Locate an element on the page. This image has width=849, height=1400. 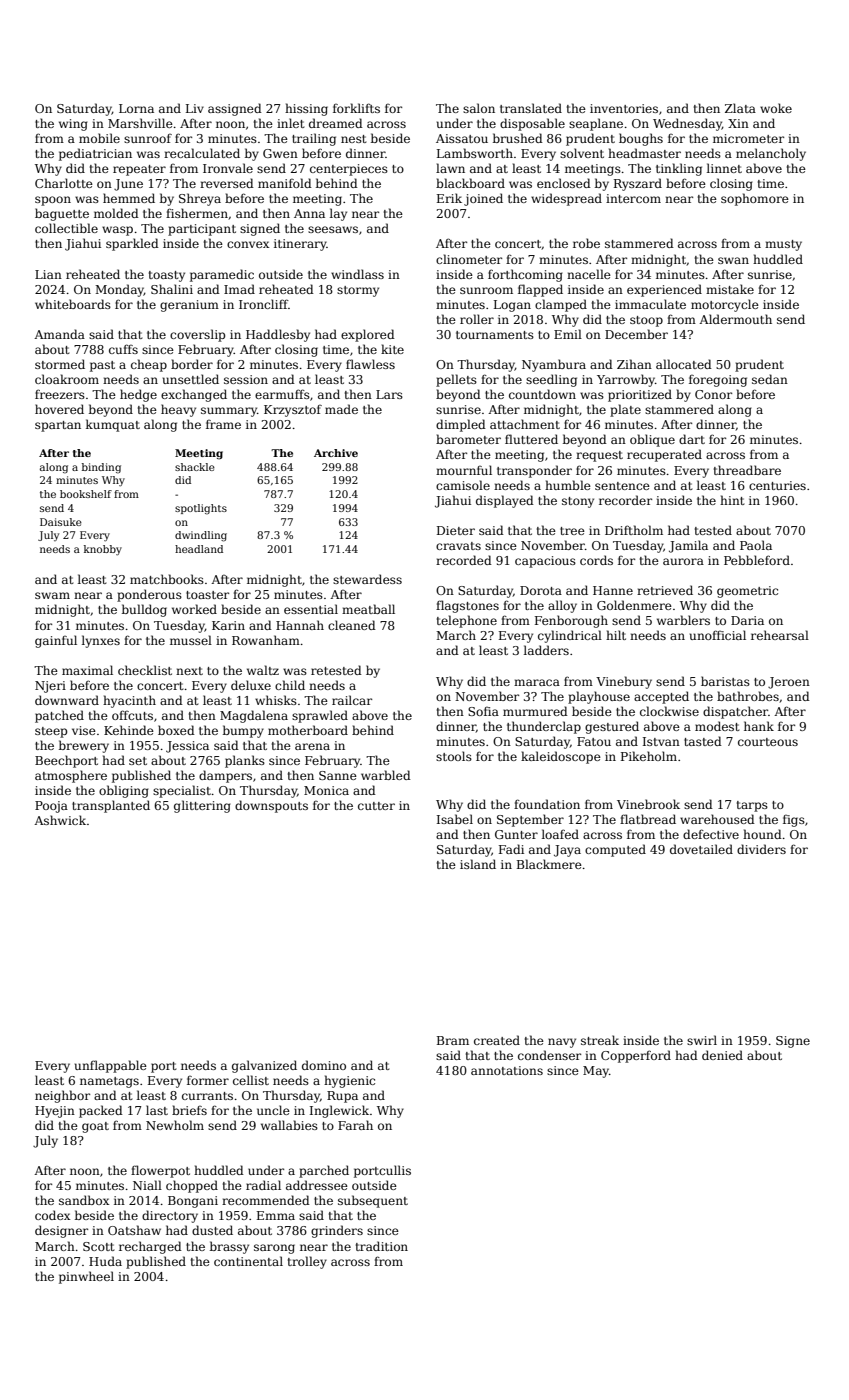
trolley is located at coordinates (307, 1262).
